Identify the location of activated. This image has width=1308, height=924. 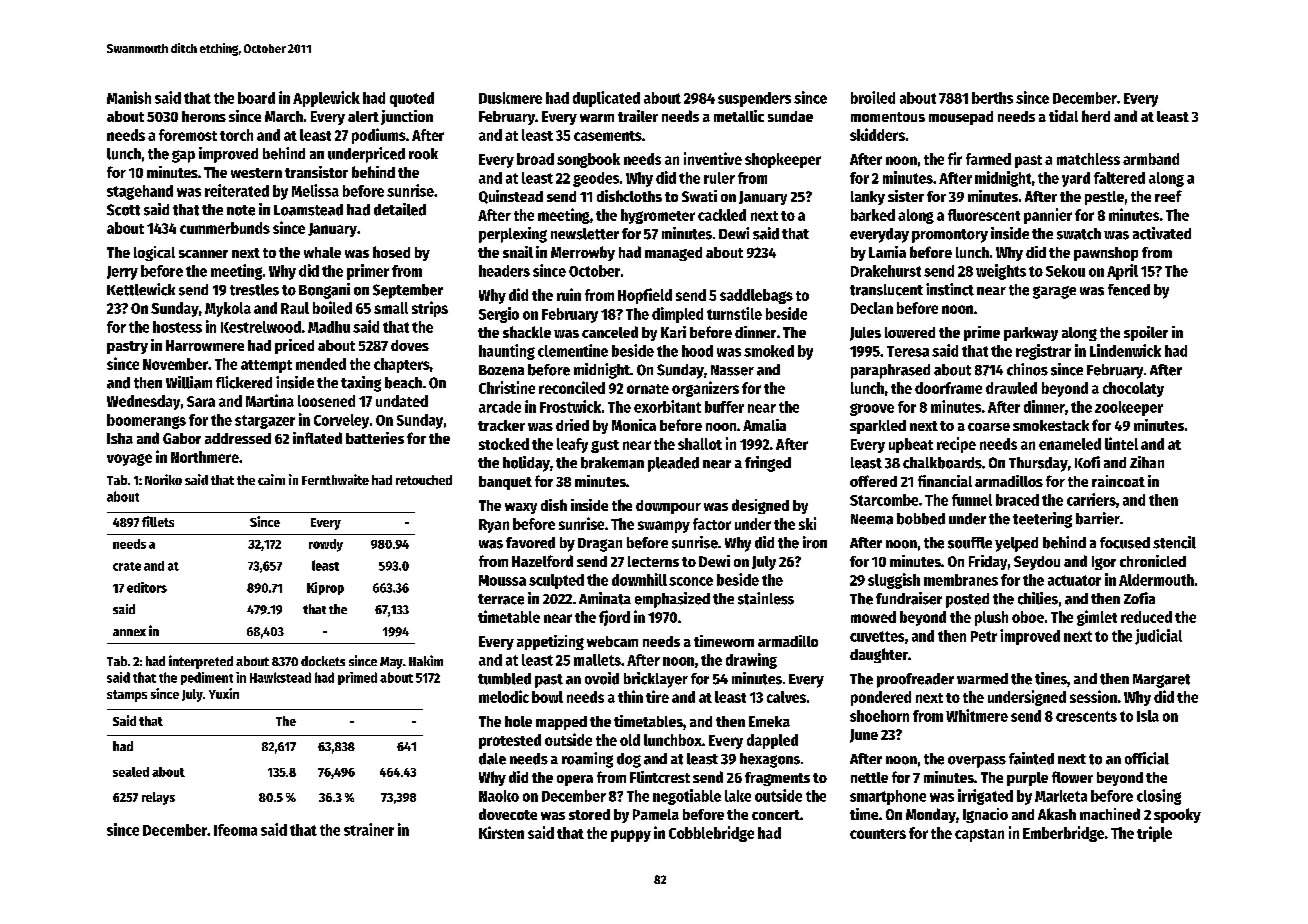
(1162, 233).
